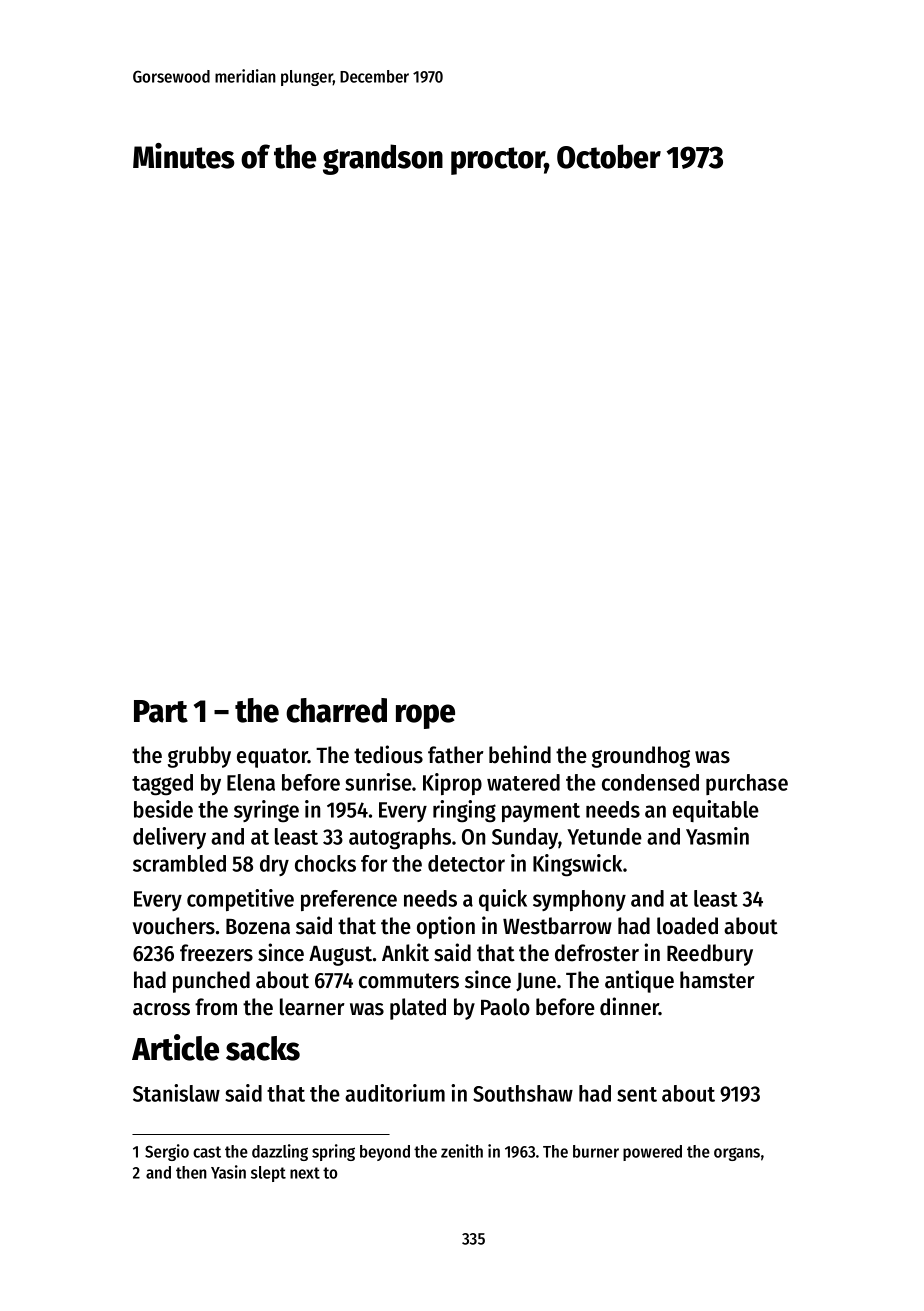 The width and height of the page is (924, 1311). Describe the element at coordinates (557, 926) in the page. I see `Westbarrow` at that location.
